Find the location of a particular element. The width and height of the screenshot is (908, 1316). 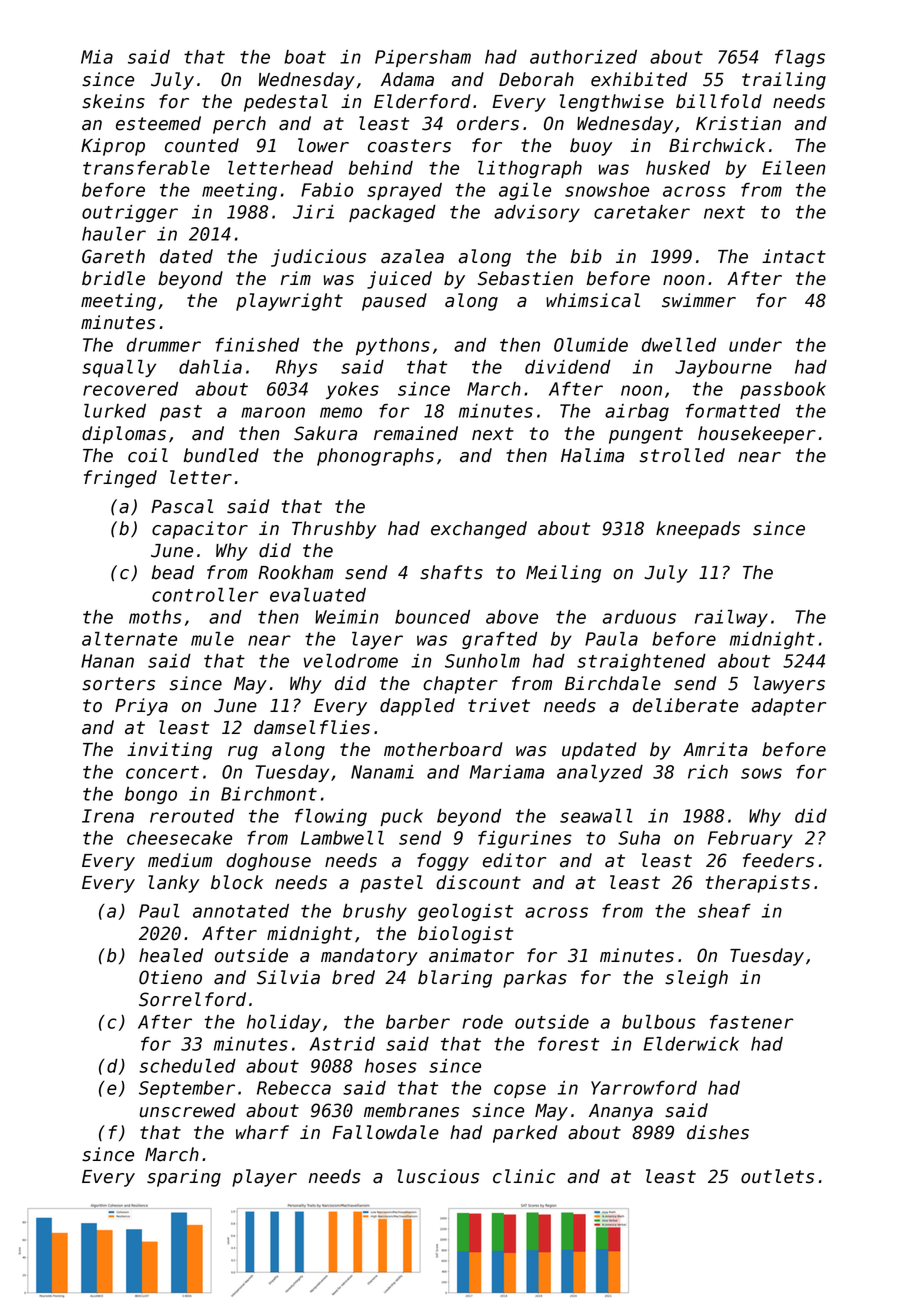

animator is located at coordinates (471, 955).
